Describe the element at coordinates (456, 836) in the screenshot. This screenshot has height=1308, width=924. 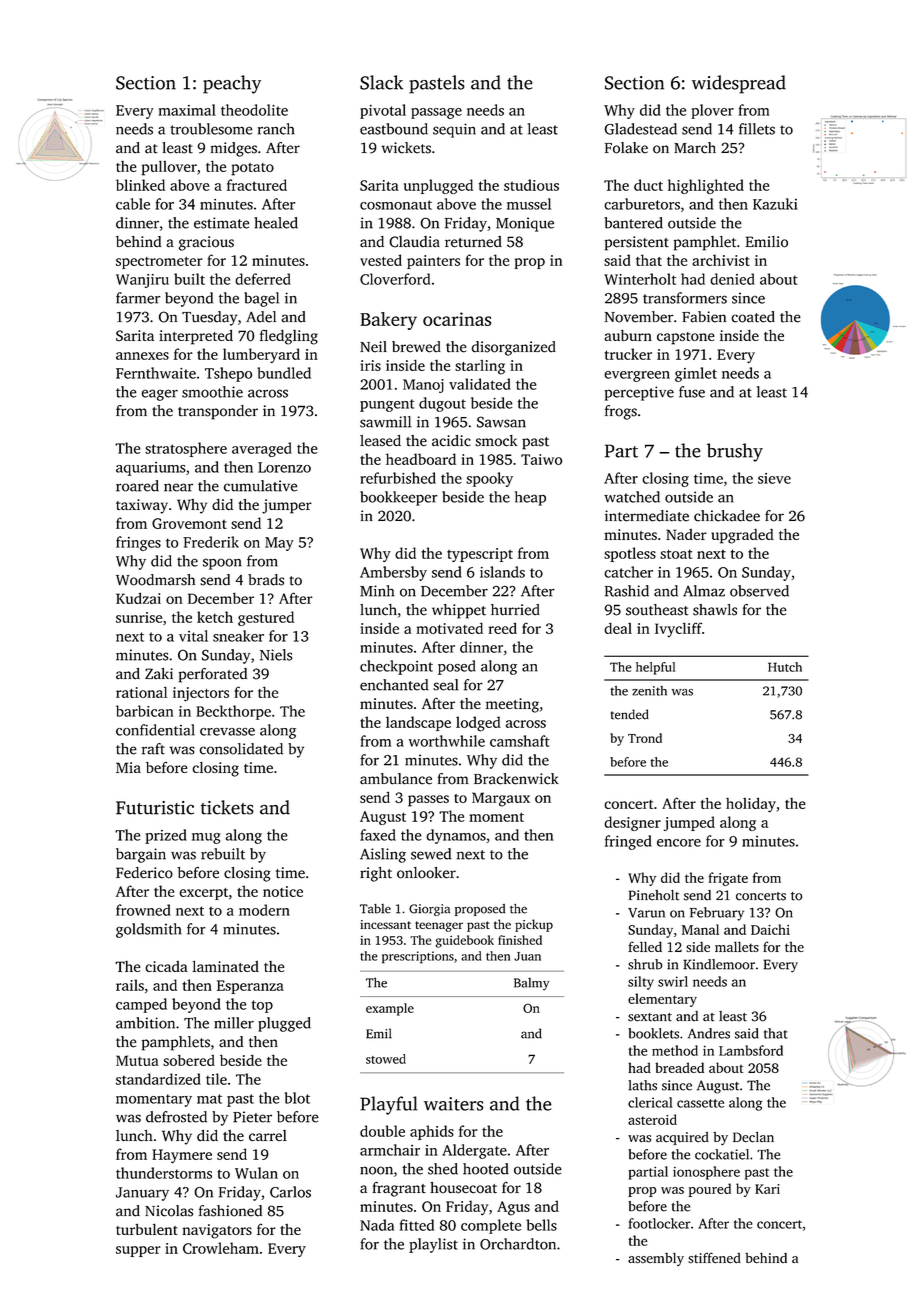
I see `dynamos` at that location.
